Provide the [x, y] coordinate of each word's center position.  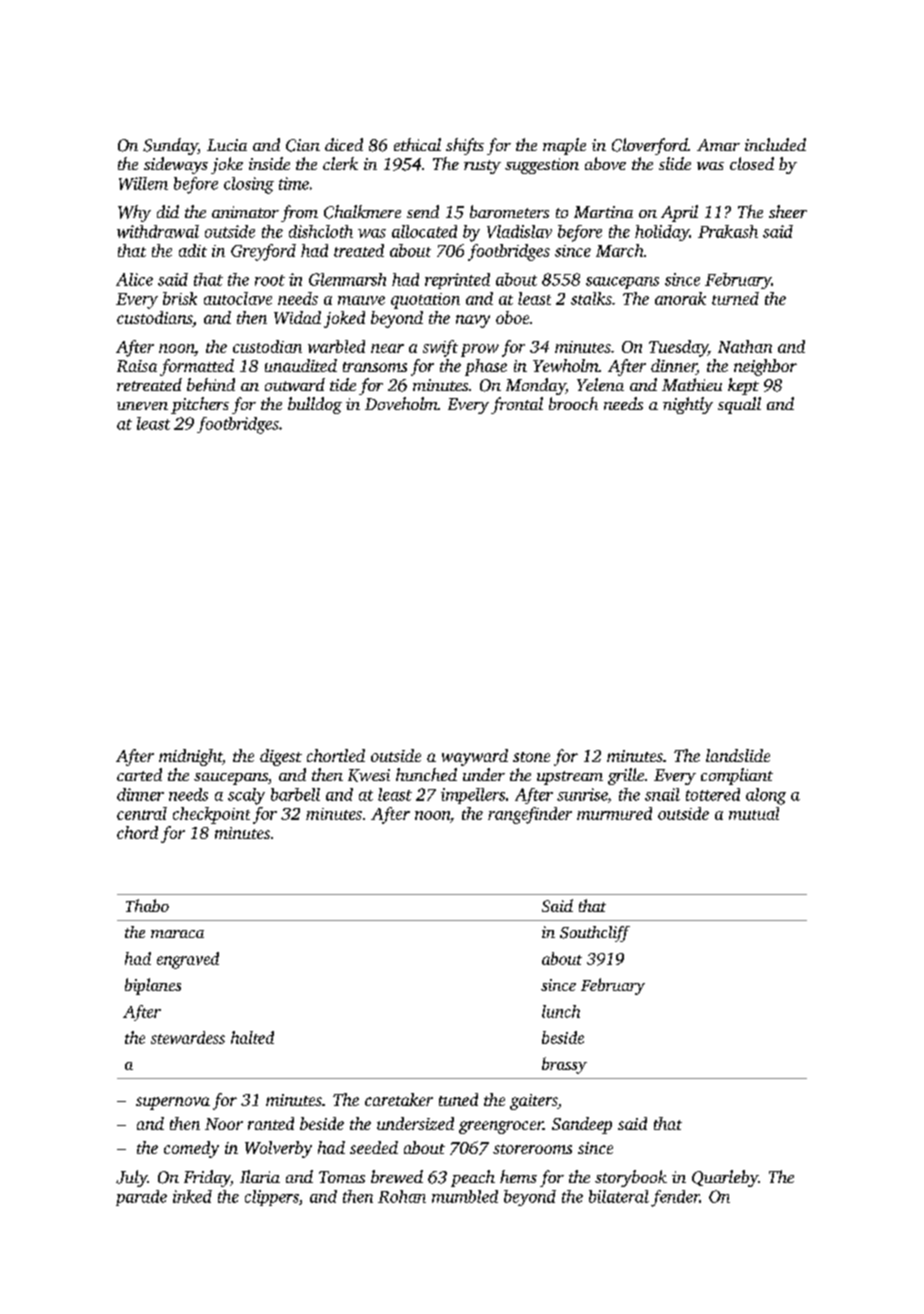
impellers [473, 796]
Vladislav [519, 231]
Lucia [227, 145]
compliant [737, 776]
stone [531, 757]
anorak [680, 298]
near [387, 348]
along [766, 796]
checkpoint [211, 815]
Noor [224, 1124]
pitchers [200, 405]
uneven [142, 406]
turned [735, 298]
